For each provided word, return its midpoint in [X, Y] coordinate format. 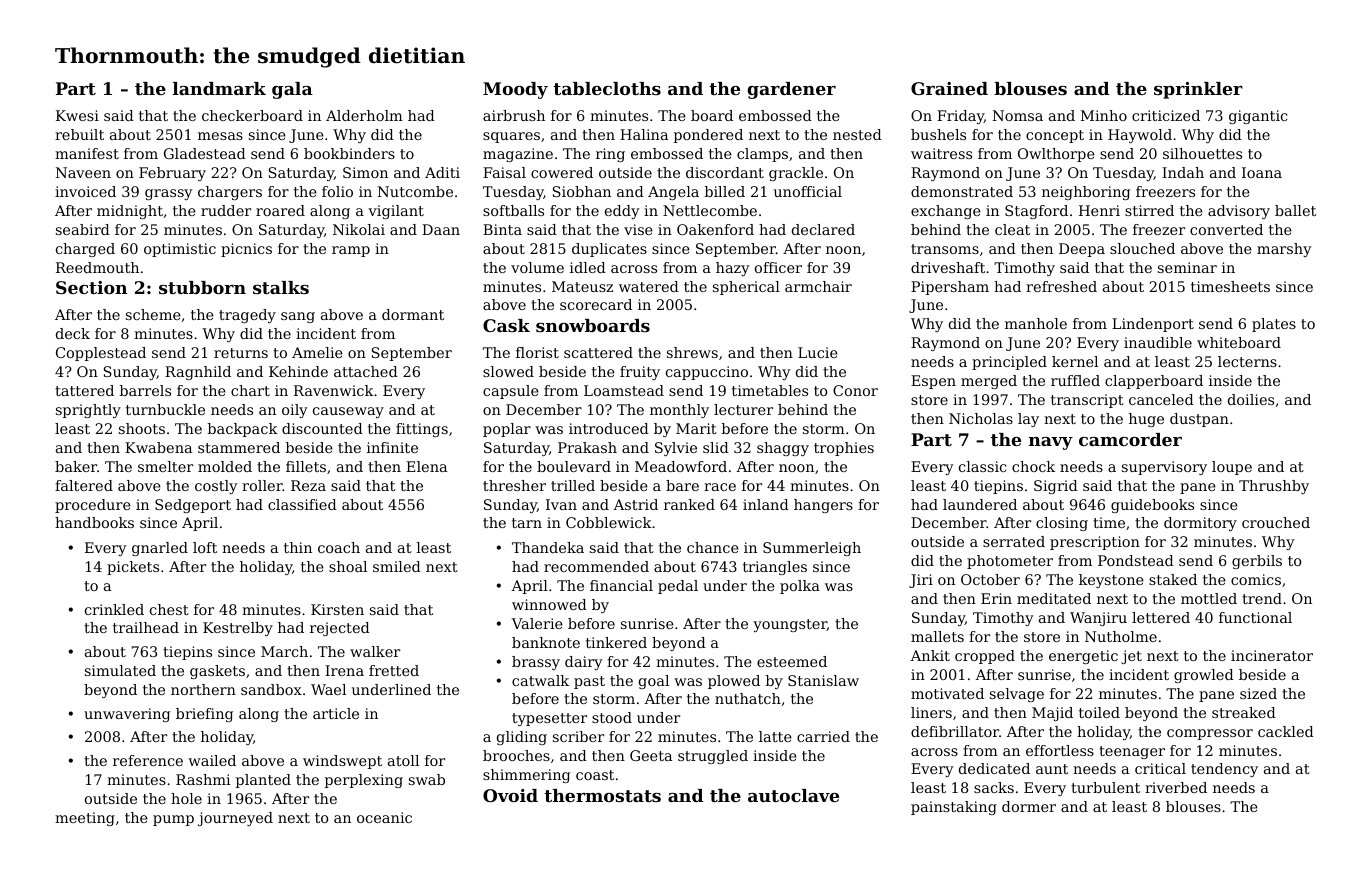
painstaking [954, 808]
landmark [219, 88]
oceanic [384, 817]
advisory [1239, 212]
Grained [949, 88]
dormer [1029, 806]
